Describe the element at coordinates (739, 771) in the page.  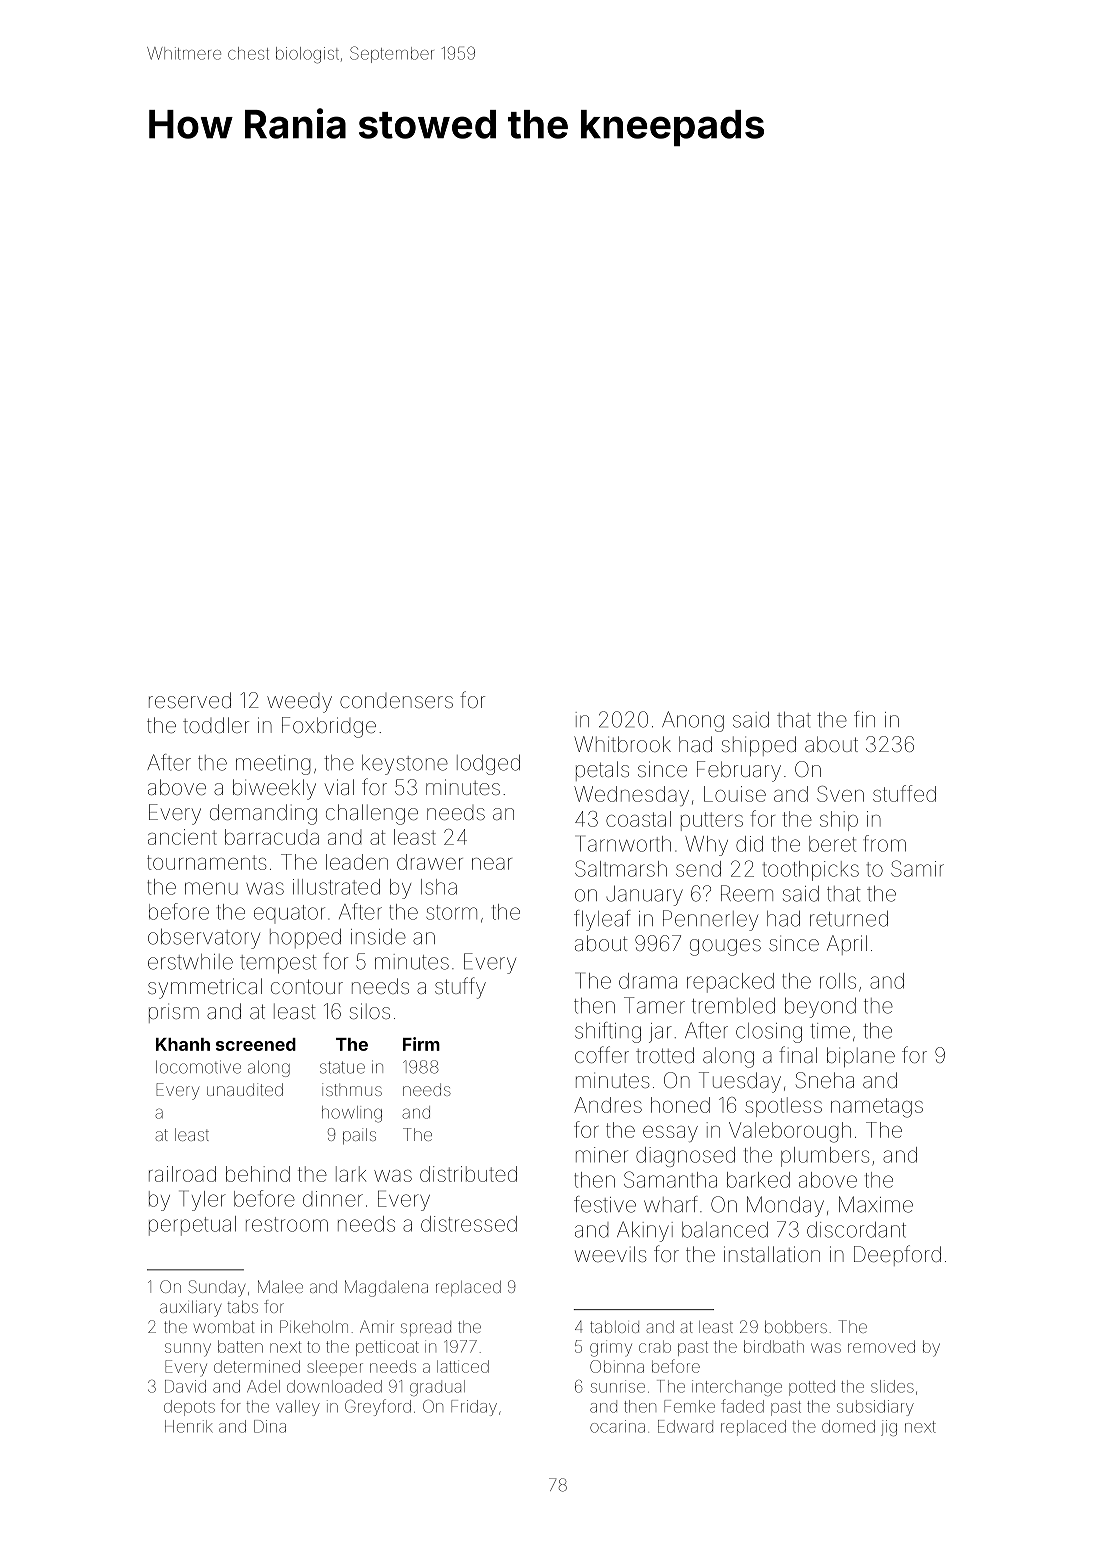
I see `February` at that location.
